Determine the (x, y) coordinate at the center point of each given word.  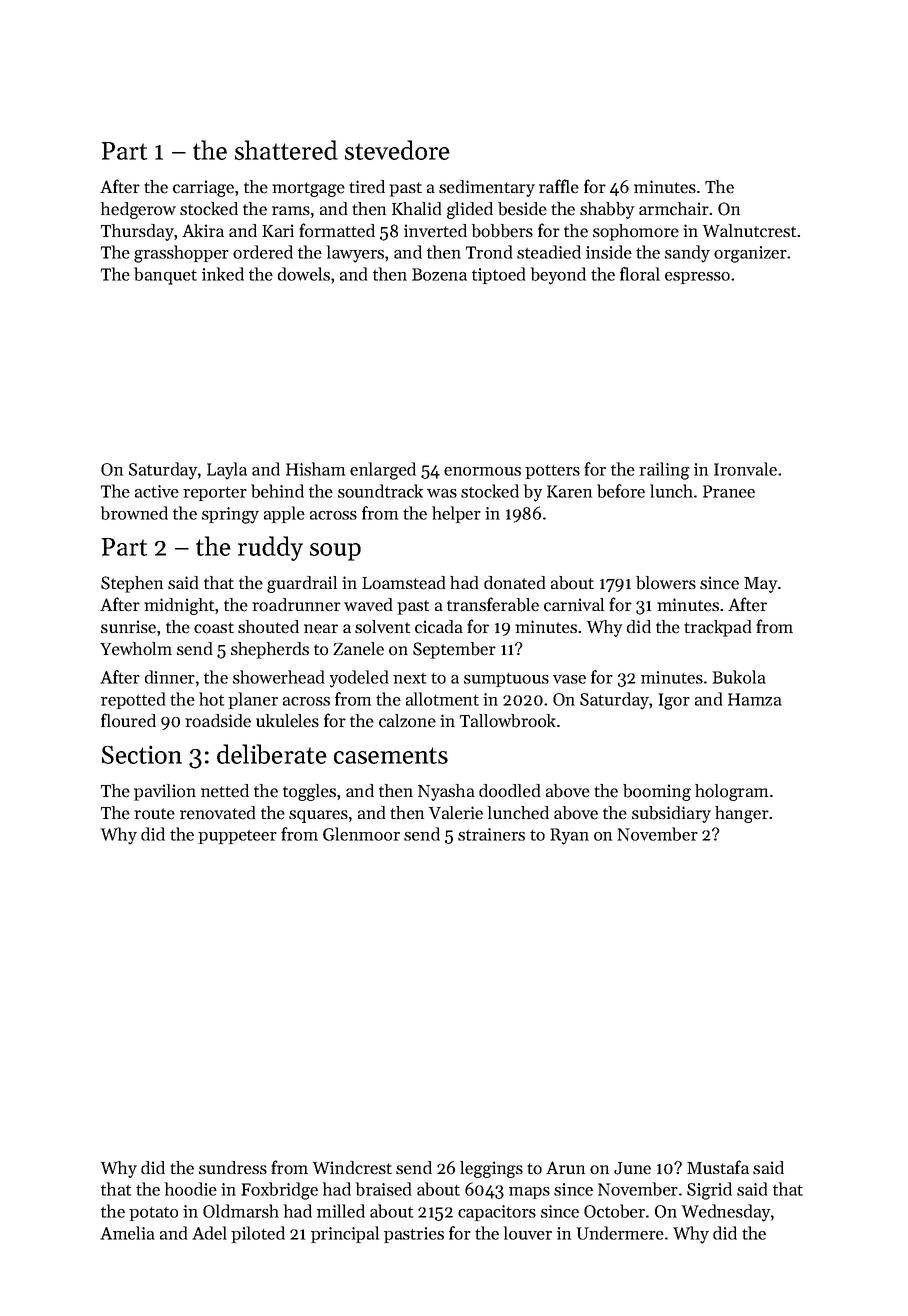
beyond (558, 276)
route (154, 814)
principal (345, 1234)
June (632, 1168)
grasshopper (181, 254)
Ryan (569, 836)
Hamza (755, 699)
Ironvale (745, 469)
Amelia (127, 1233)
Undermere (620, 1233)
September (454, 650)
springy (230, 515)
